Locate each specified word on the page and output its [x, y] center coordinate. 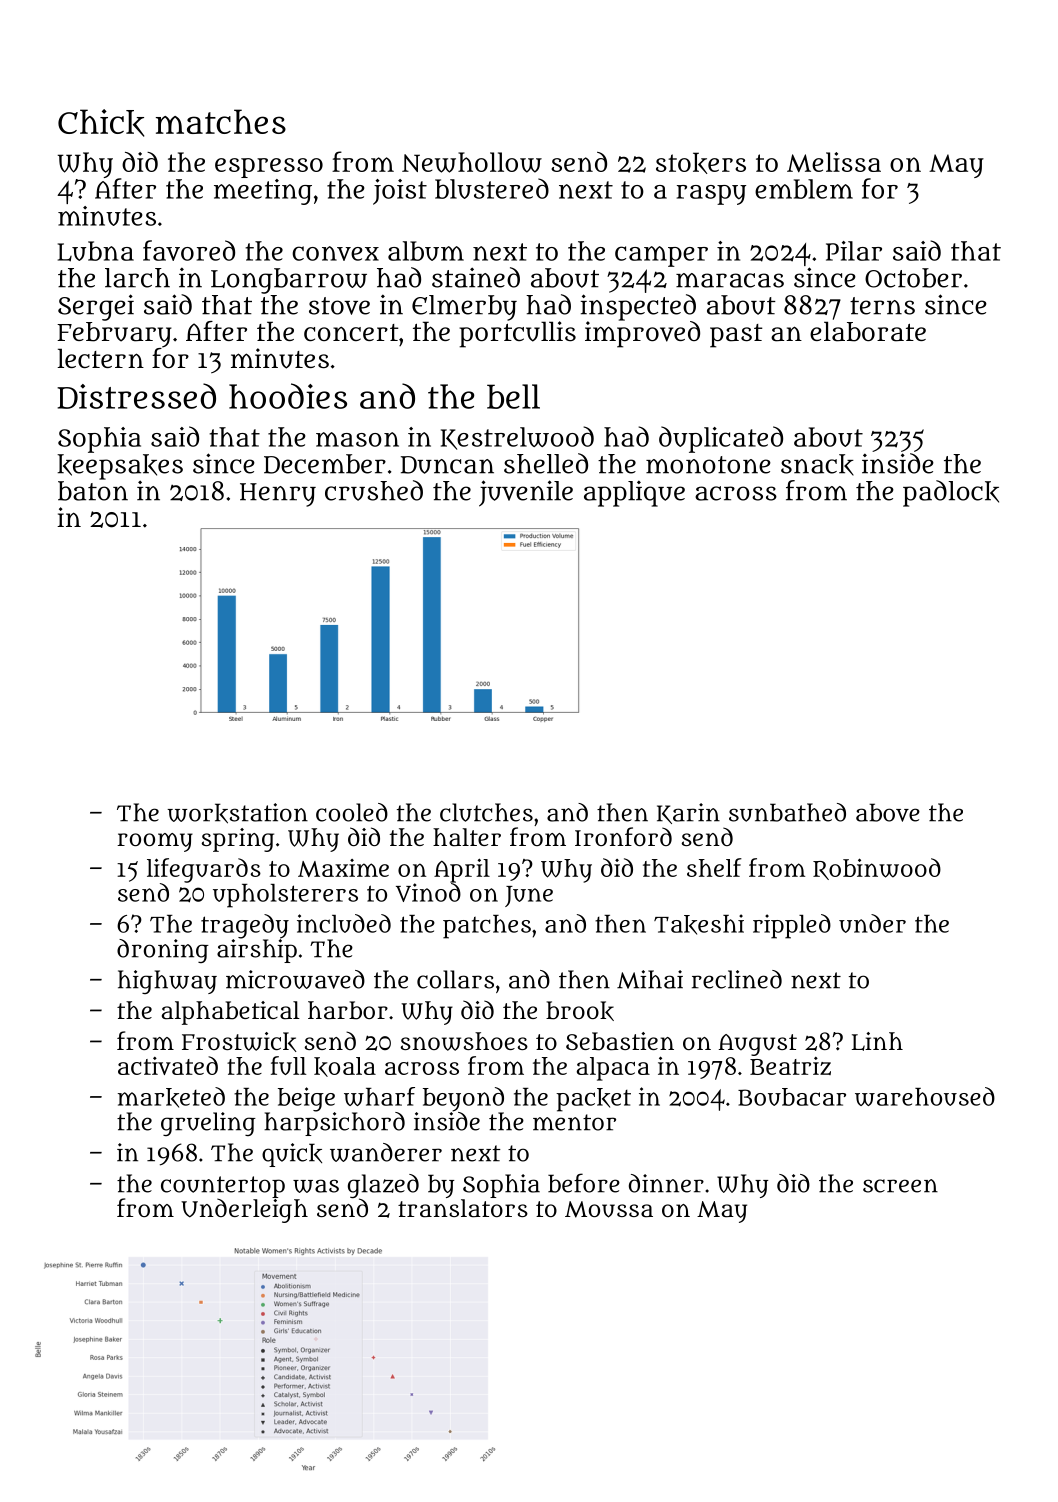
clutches [486, 812]
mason [357, 439]
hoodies [288, 396]
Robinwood [877, 869]
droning [163, 951]
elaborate [868, 331]
